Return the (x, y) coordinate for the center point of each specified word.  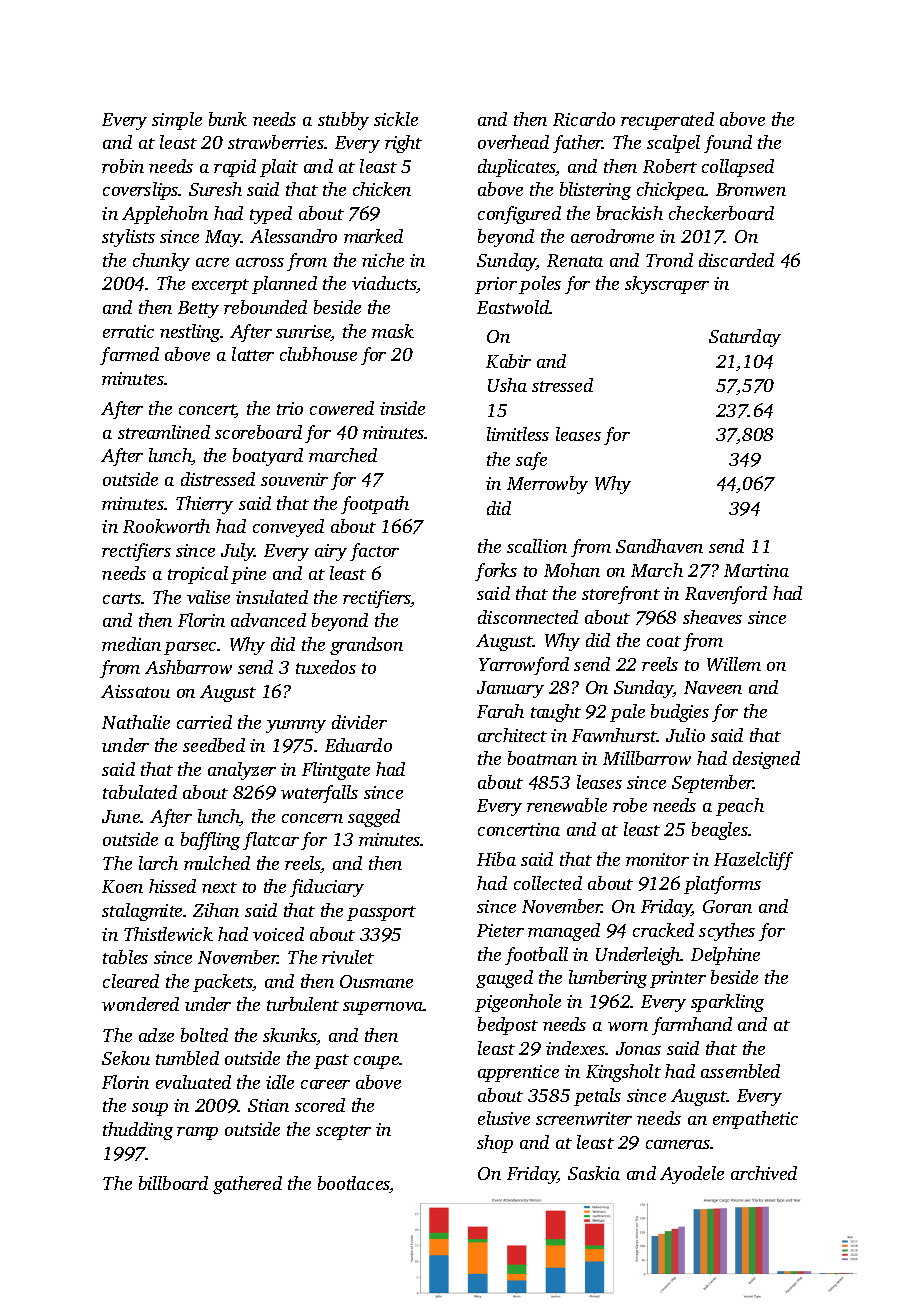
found (728, 144)
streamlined (164, 432)
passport (381, 913)
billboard (173, 1183)
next (219, 887)
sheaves (712, 617)
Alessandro (293, 236)
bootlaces (354, 1184)
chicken (382, 189)
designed (766, 760)
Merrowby (547, 485)
